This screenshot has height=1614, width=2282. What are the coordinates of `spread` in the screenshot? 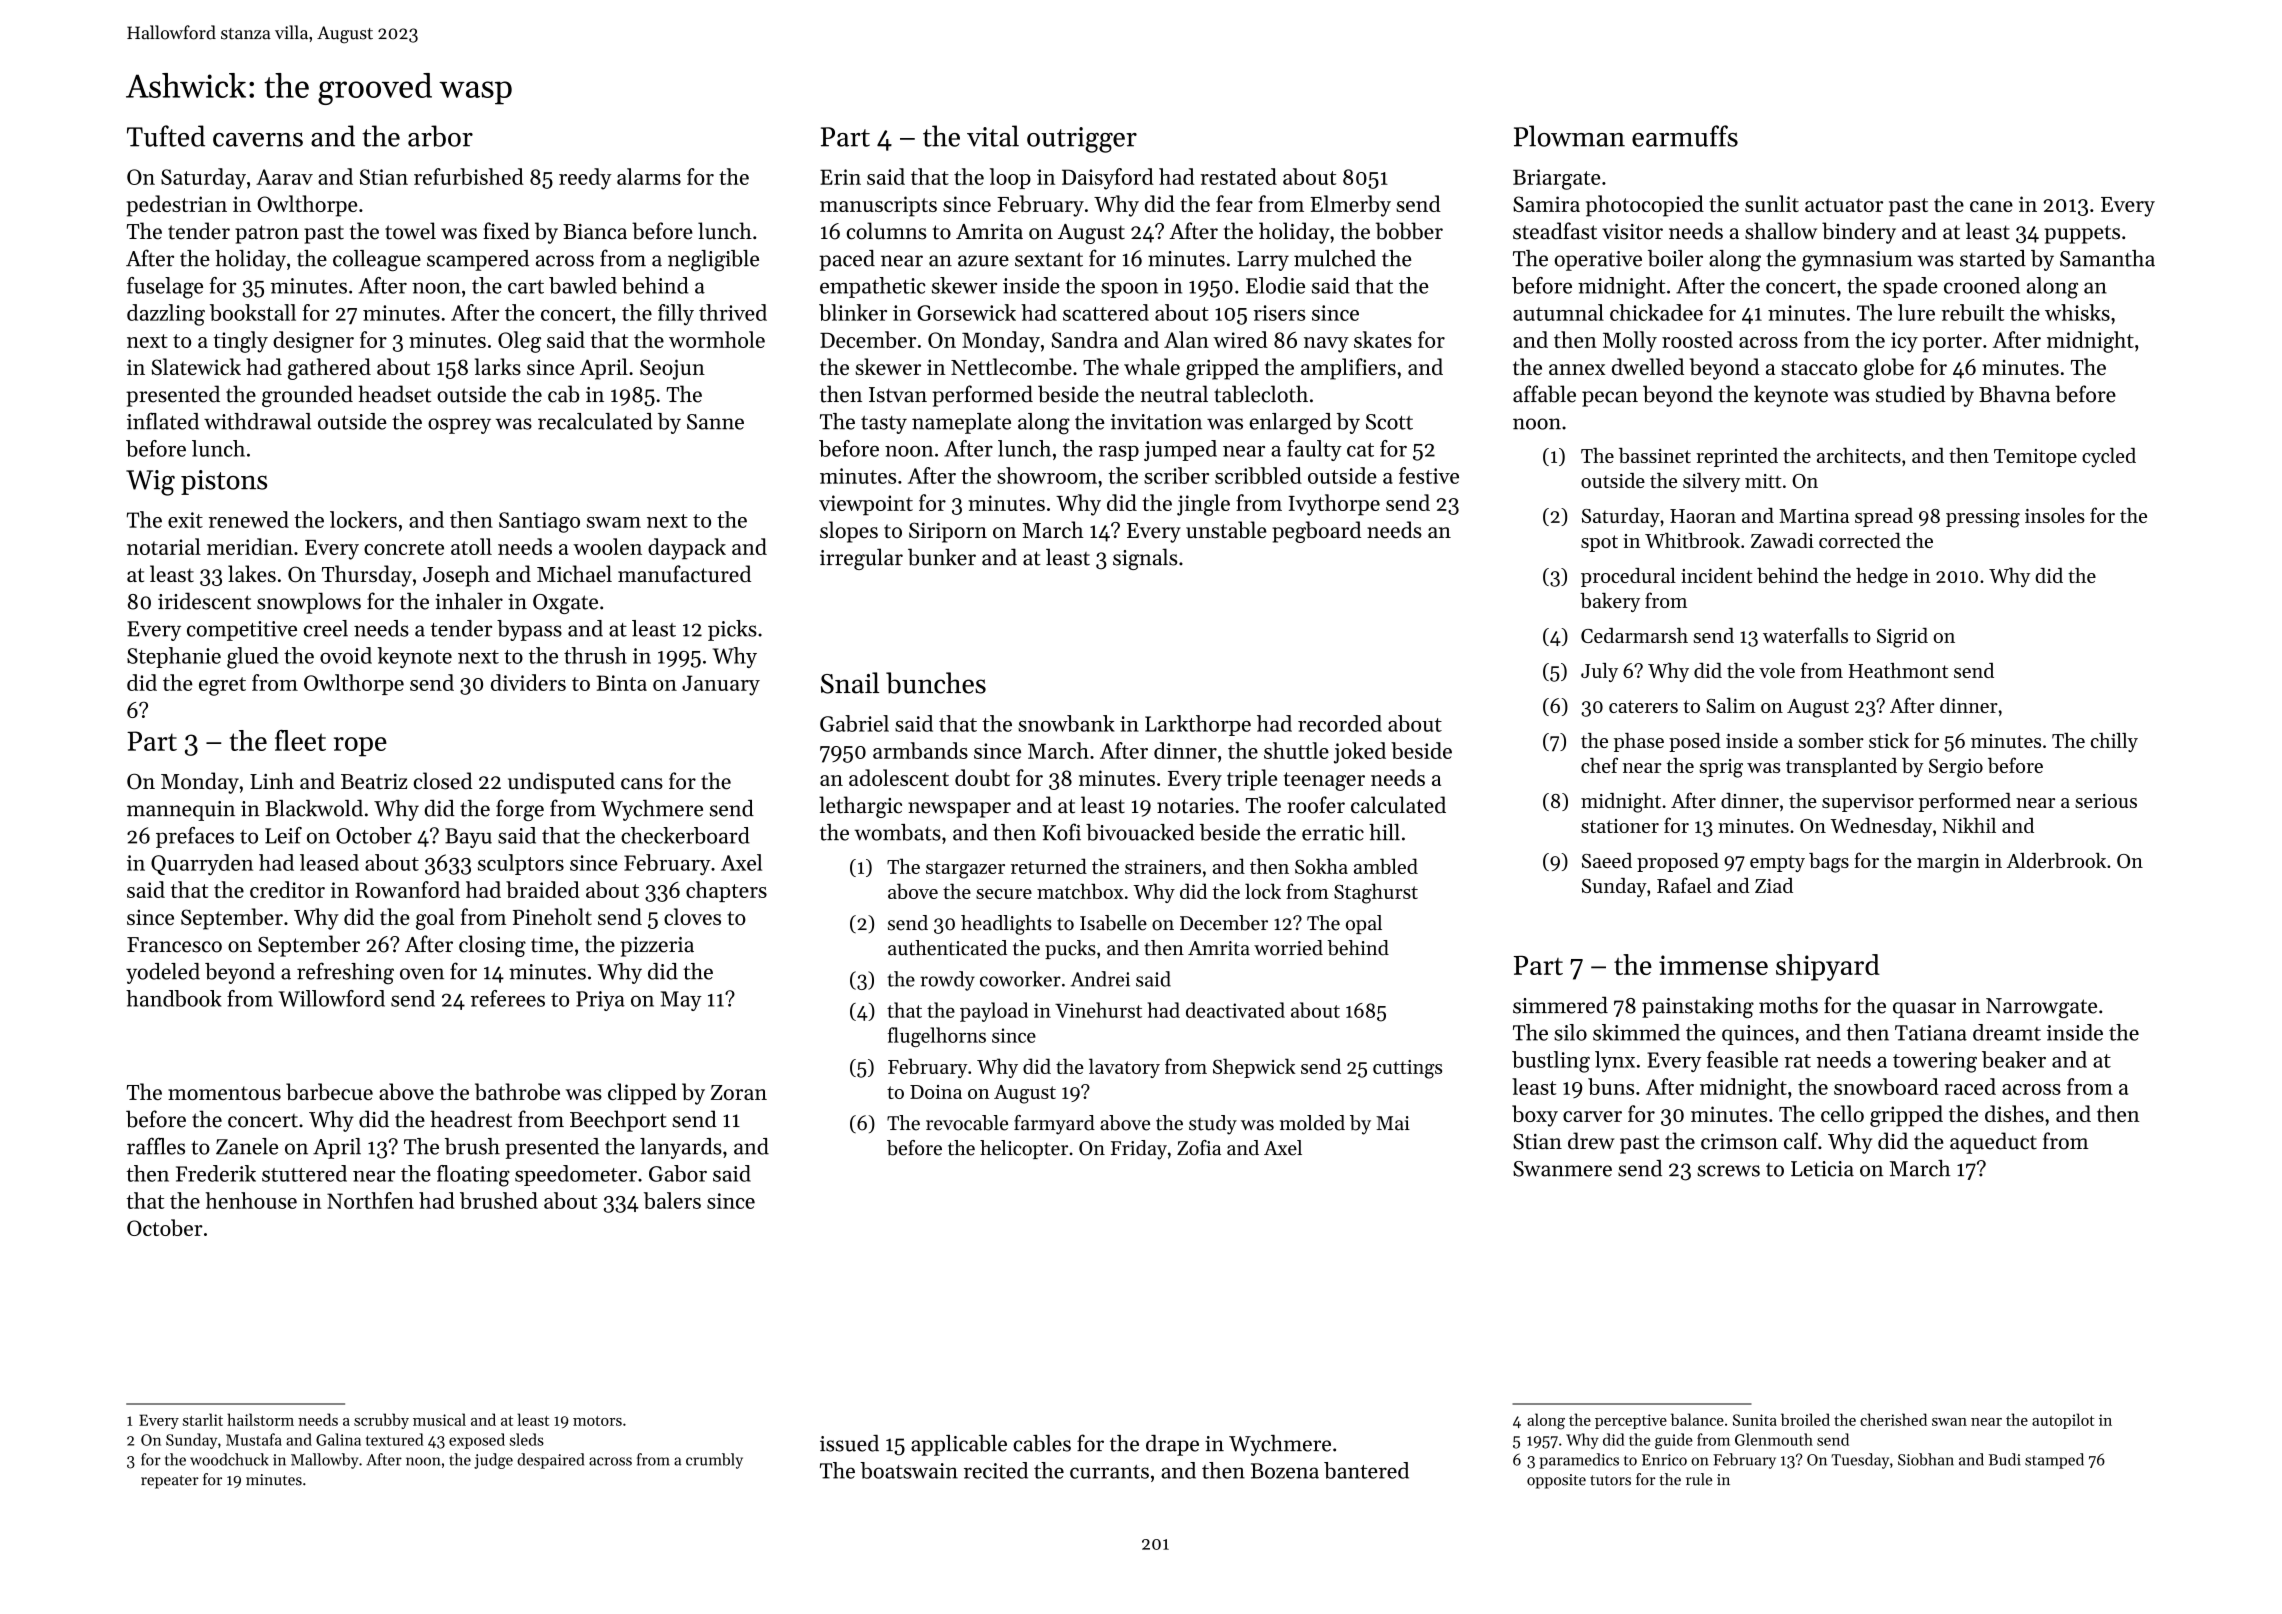 It's located at (1884, 517).
